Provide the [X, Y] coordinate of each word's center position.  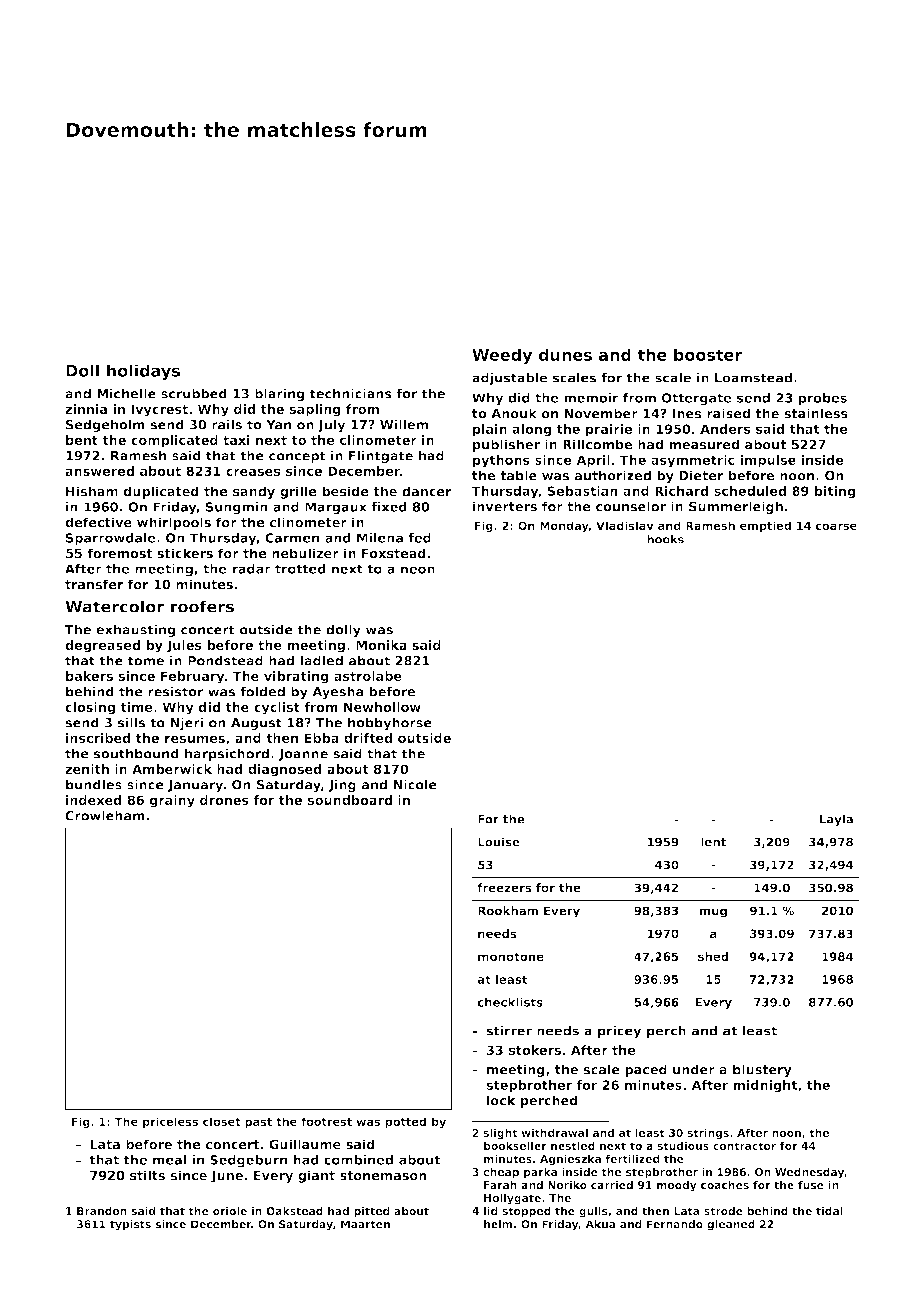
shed [713, 956]
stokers [535, 1050]
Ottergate [697, 399]
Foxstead [394, 553]
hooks [665, 539]
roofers [202, 606]
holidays [143, 372]
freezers [504, 888]
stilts [147, 1175]
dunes [565, 354]
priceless [170, 1122]
